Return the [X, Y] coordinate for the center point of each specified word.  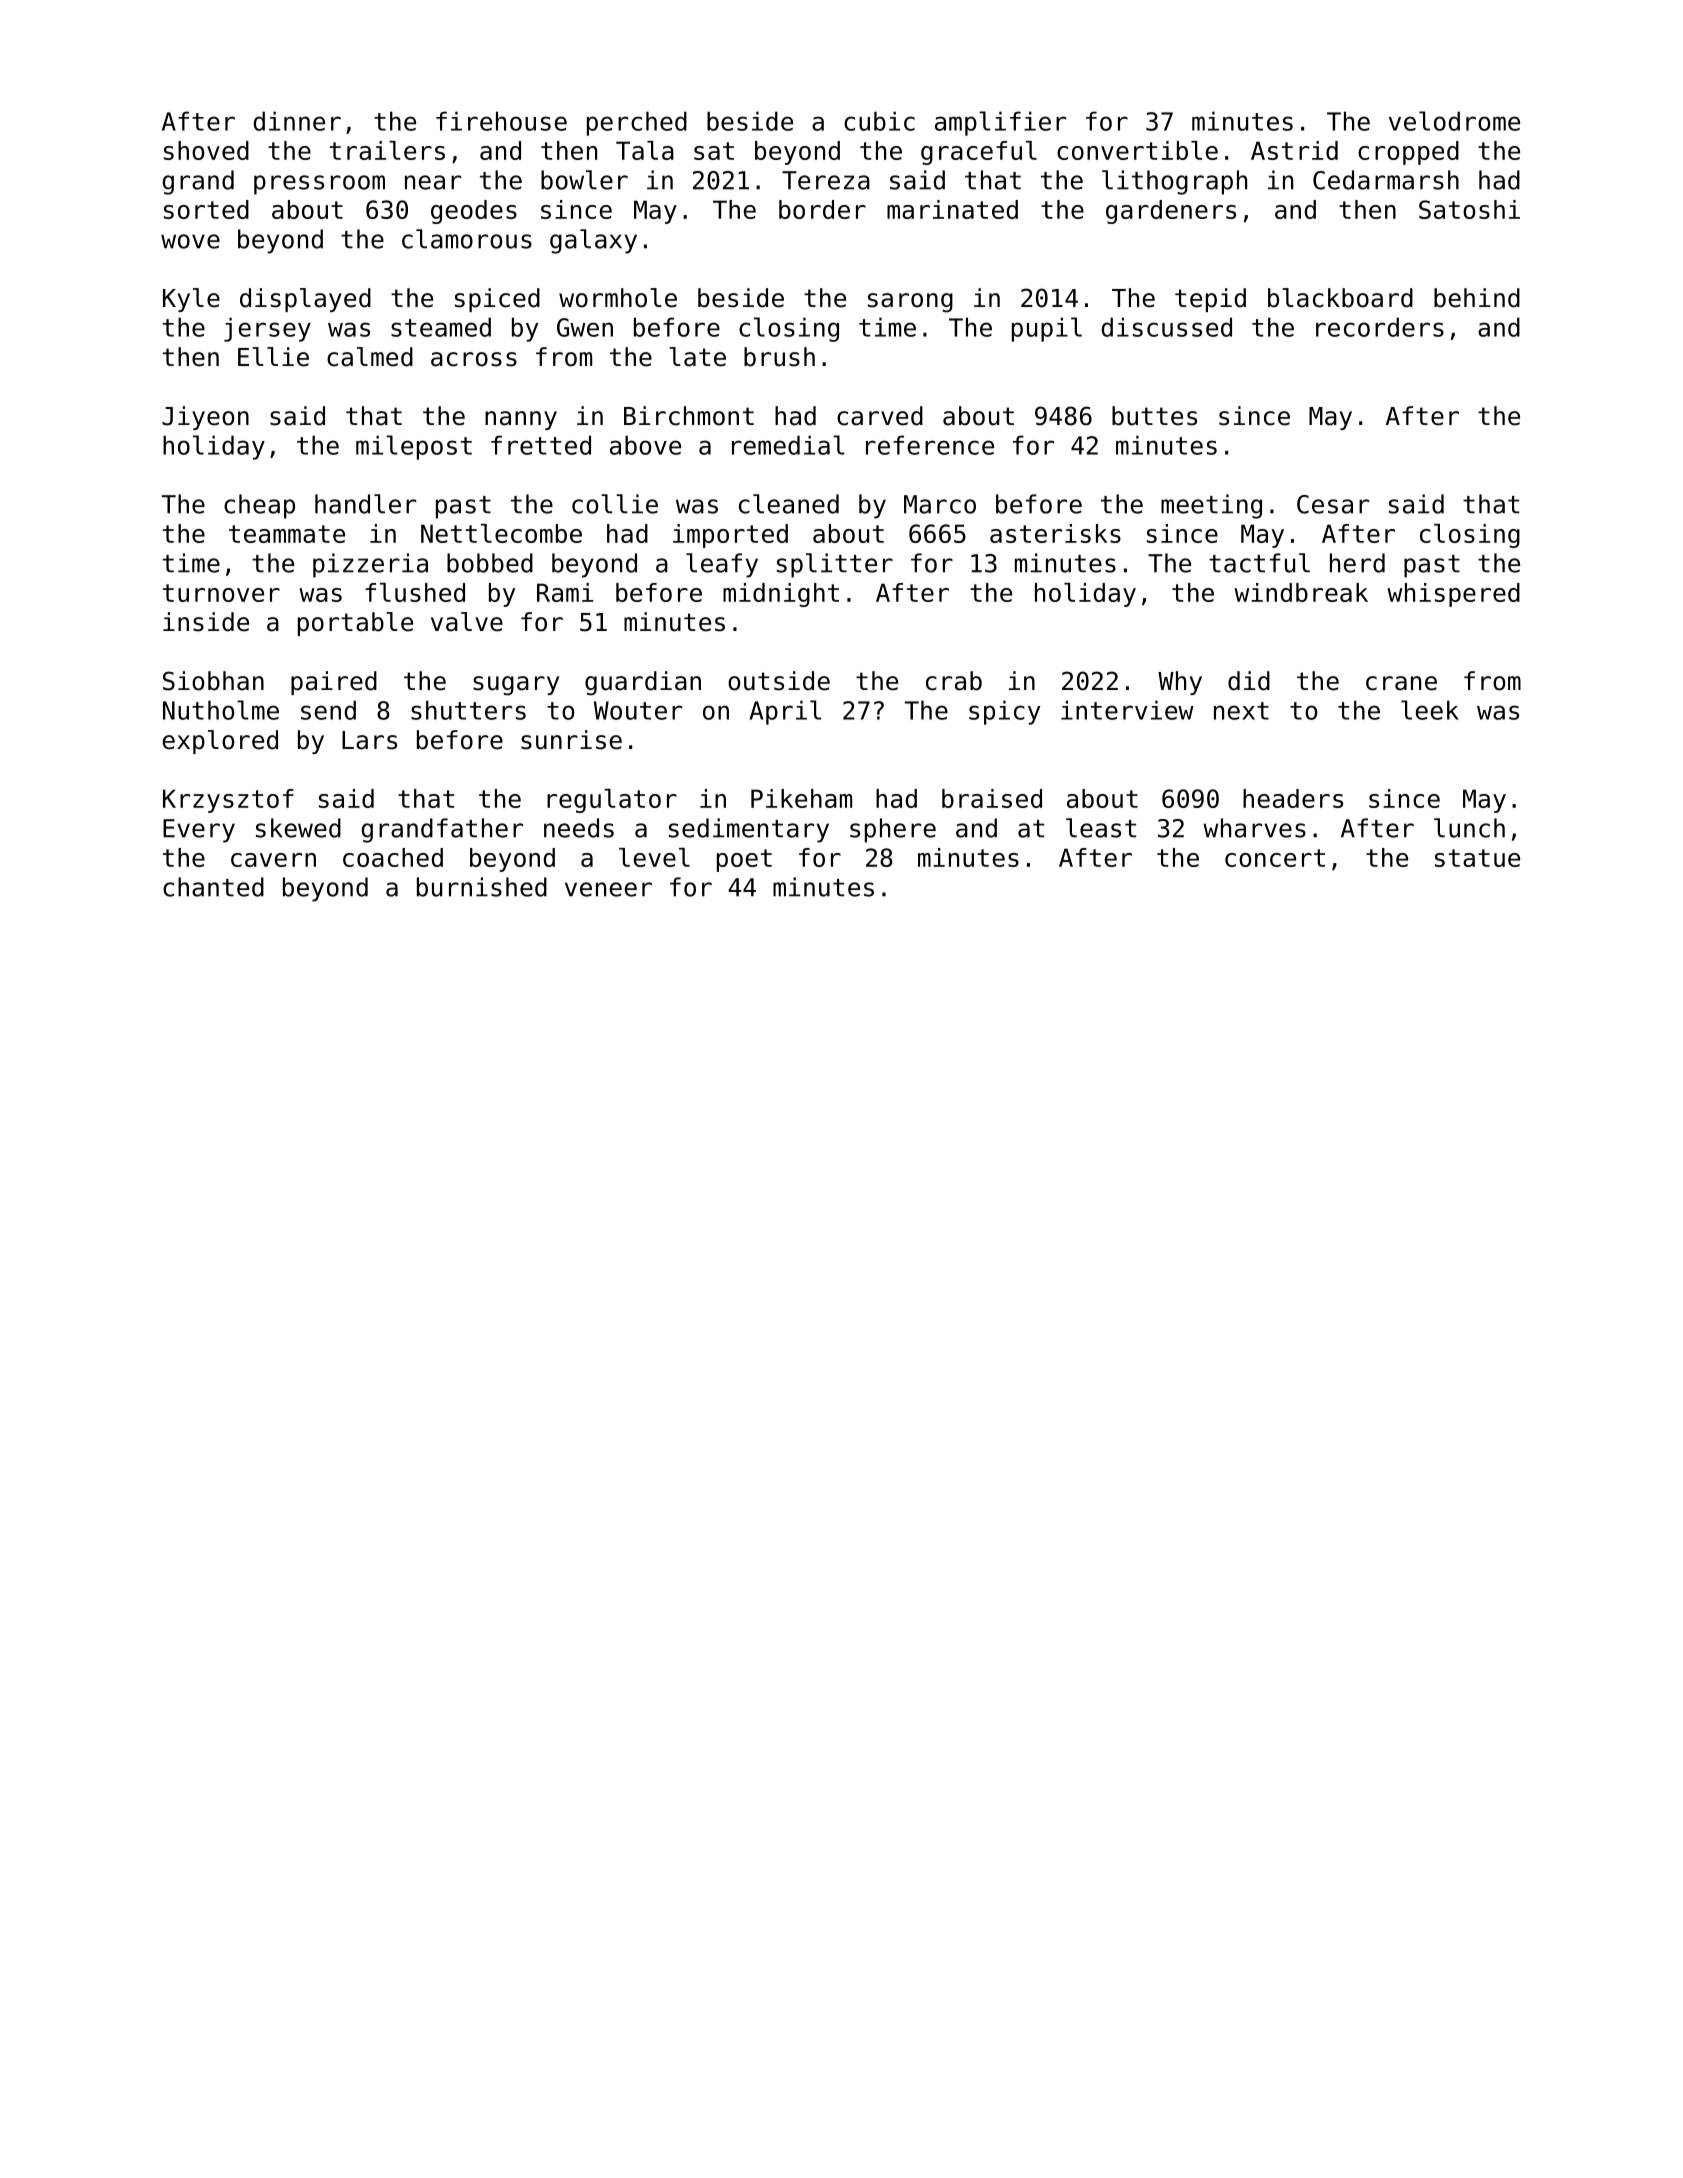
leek [1430, 710]
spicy [1004, 712]
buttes [1154, 416]
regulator [612, 801]
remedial [788, 445]
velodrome [1454, 121]
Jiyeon [205, 418]
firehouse [501, 121]
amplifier [1000, 123]
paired [334, 683]
